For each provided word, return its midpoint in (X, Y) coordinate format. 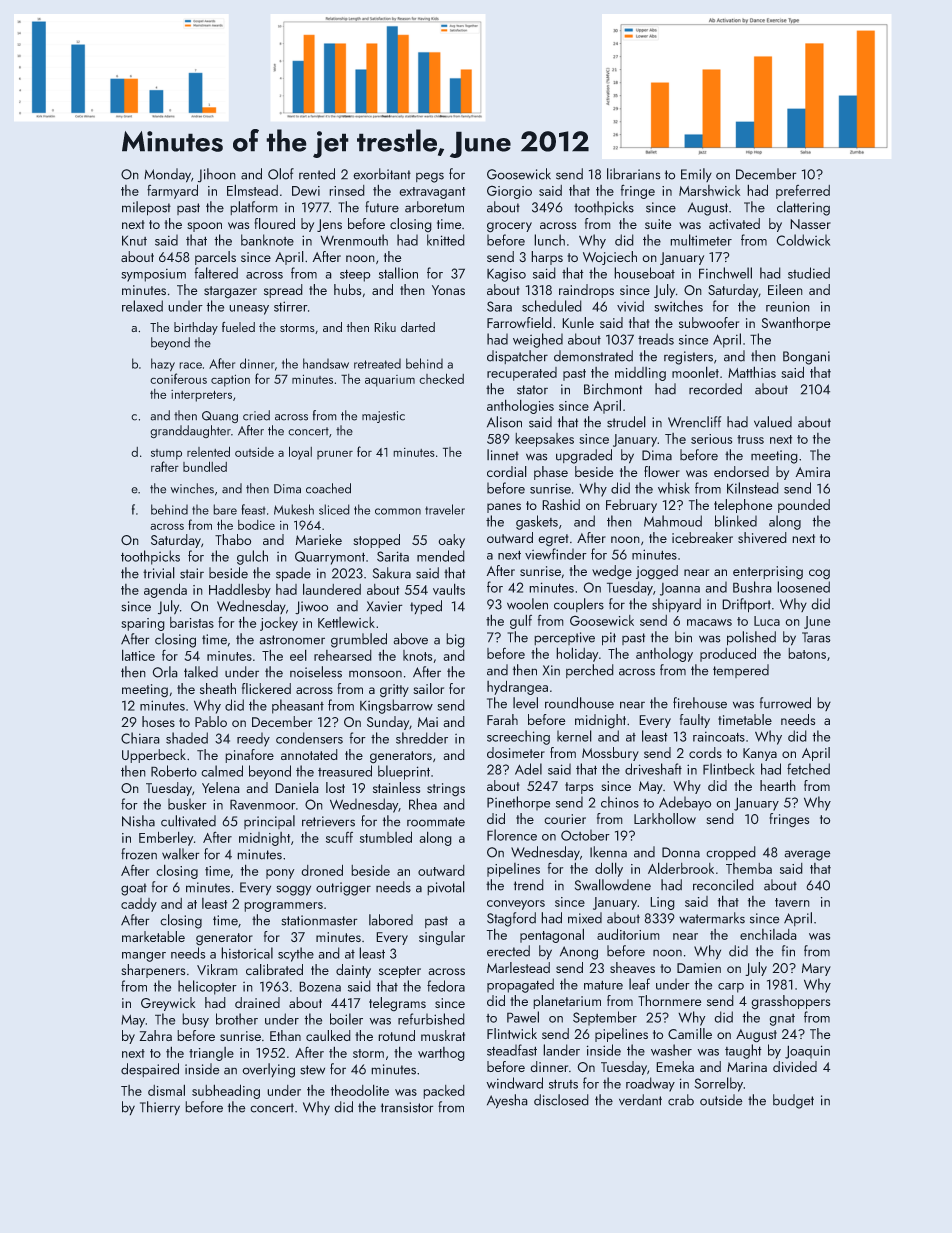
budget (793, 1101)
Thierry (160, 1108)
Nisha (138, 821)
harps (547, 258)
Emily (696, 175)
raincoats (719, 737)
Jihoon (216, 175)
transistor (407, 1107)
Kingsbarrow (396, 706)
